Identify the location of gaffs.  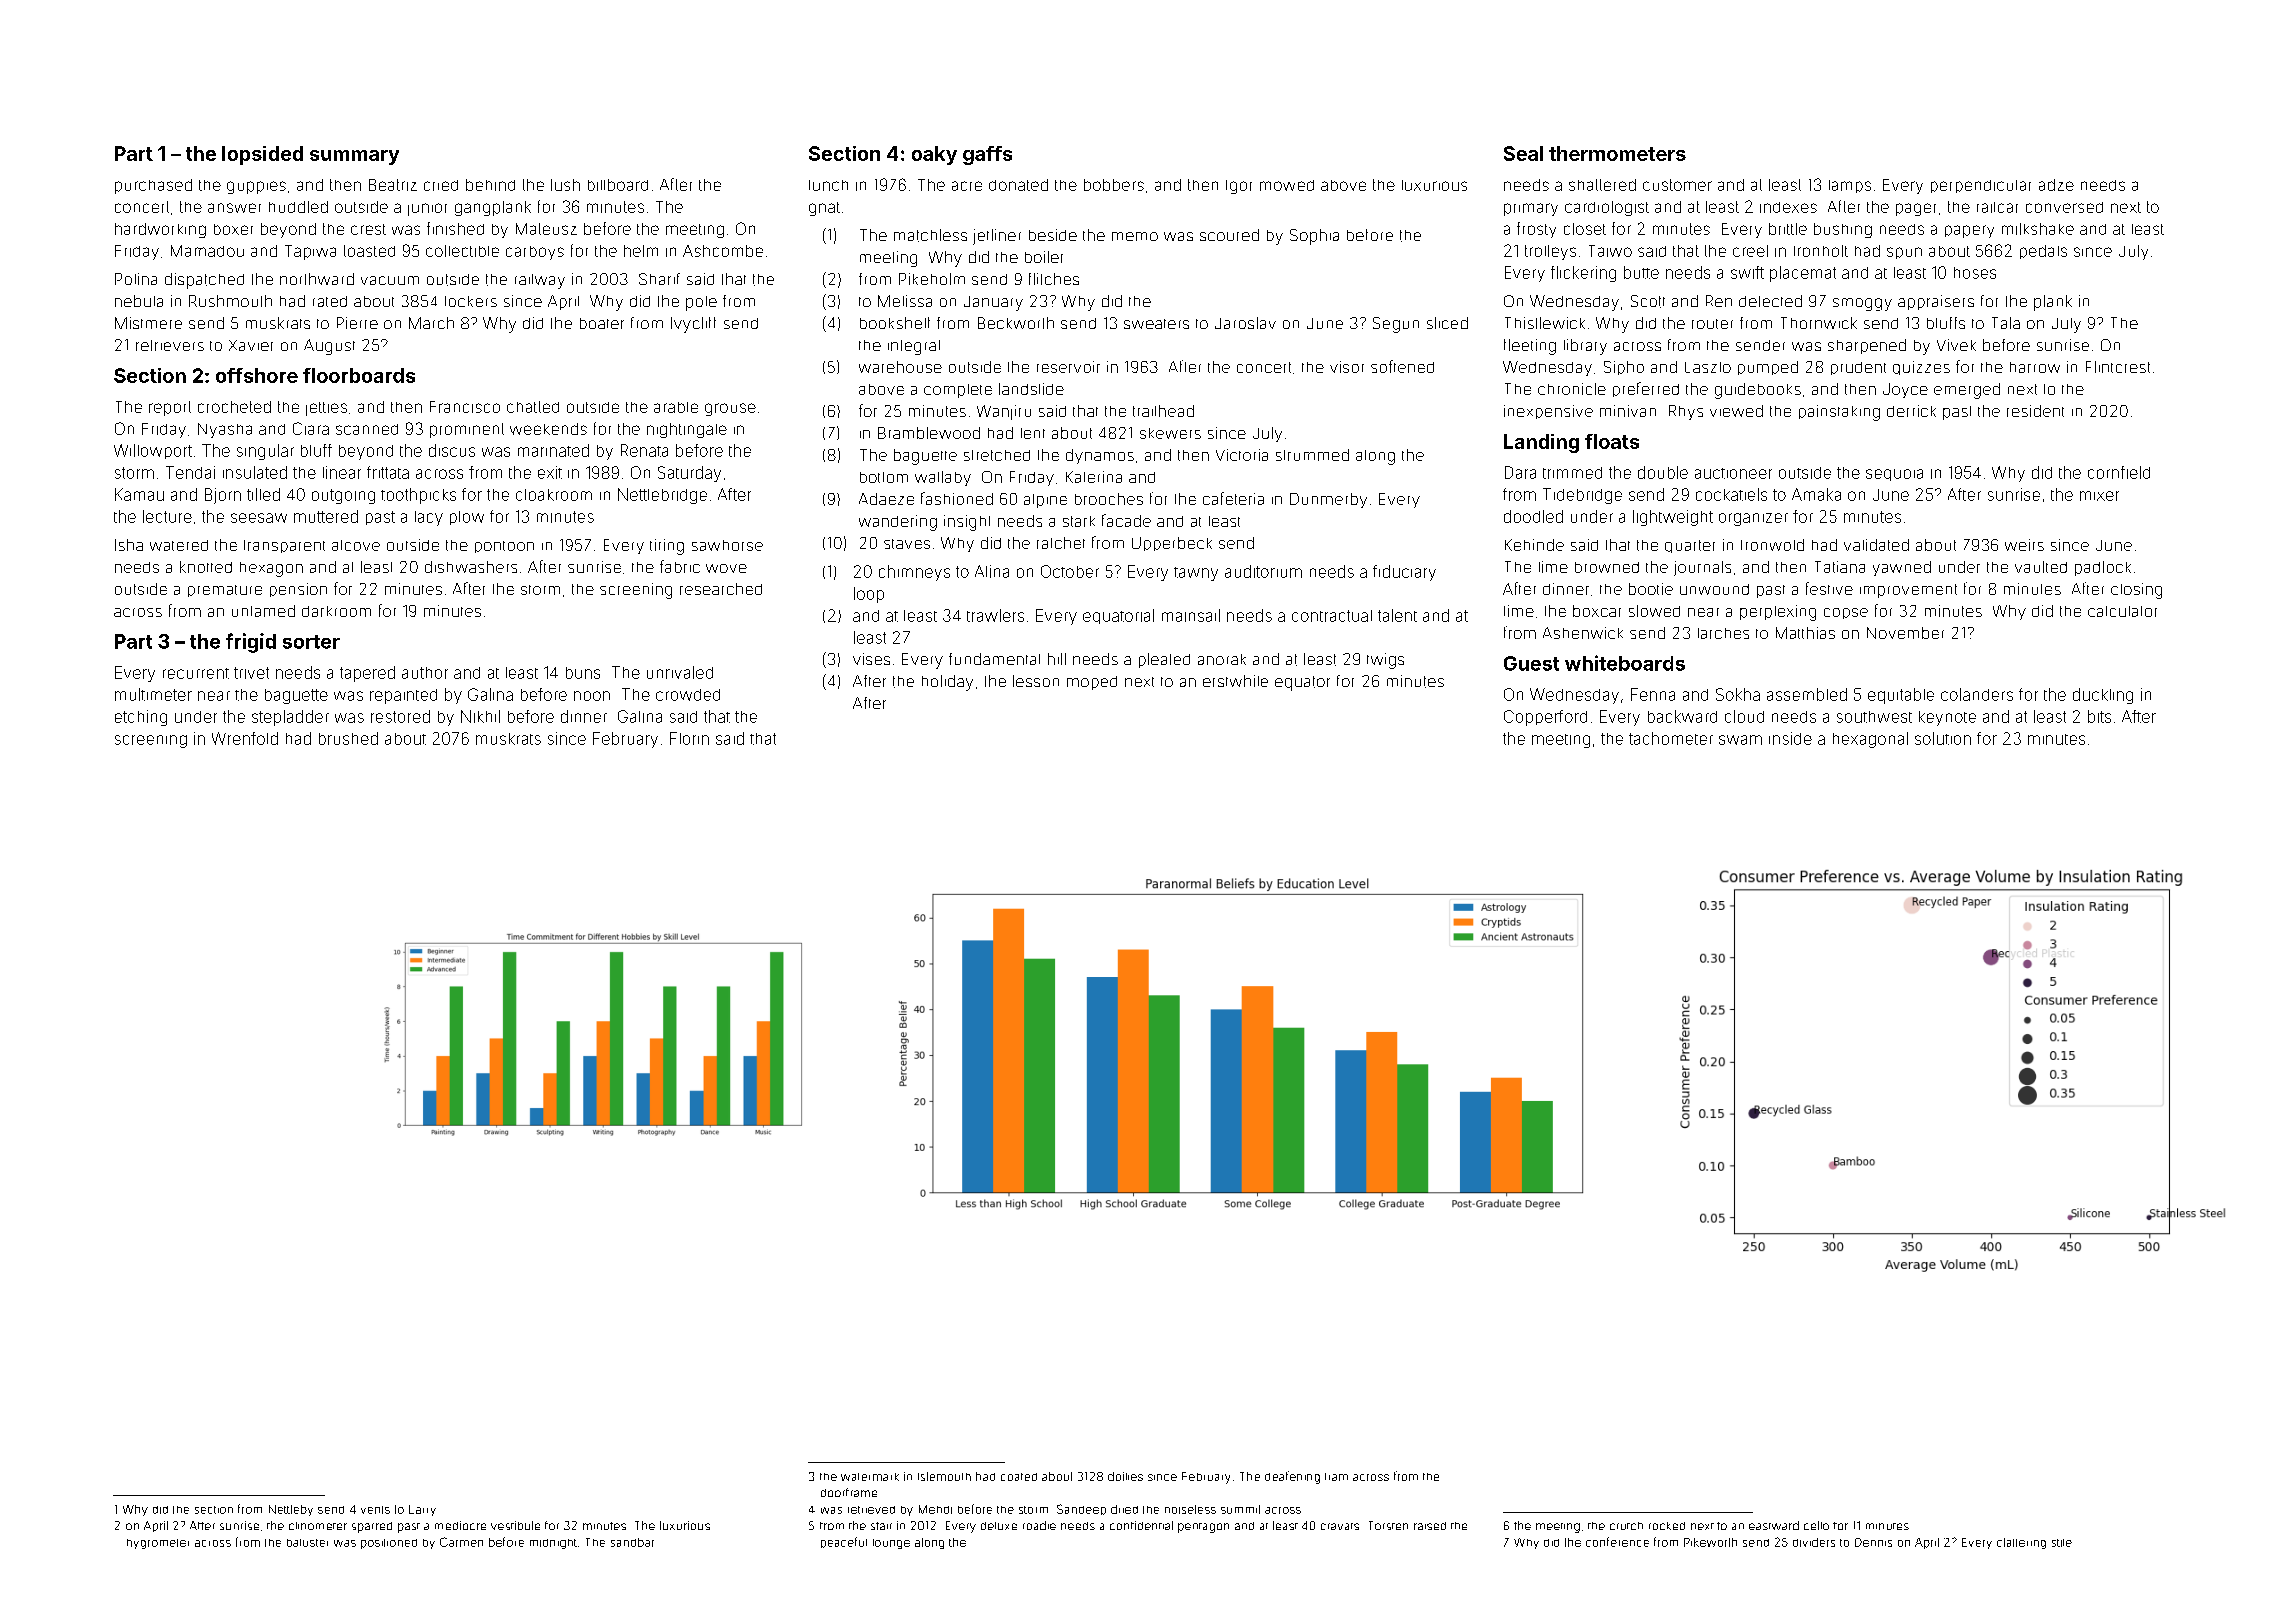
(987, 155).
